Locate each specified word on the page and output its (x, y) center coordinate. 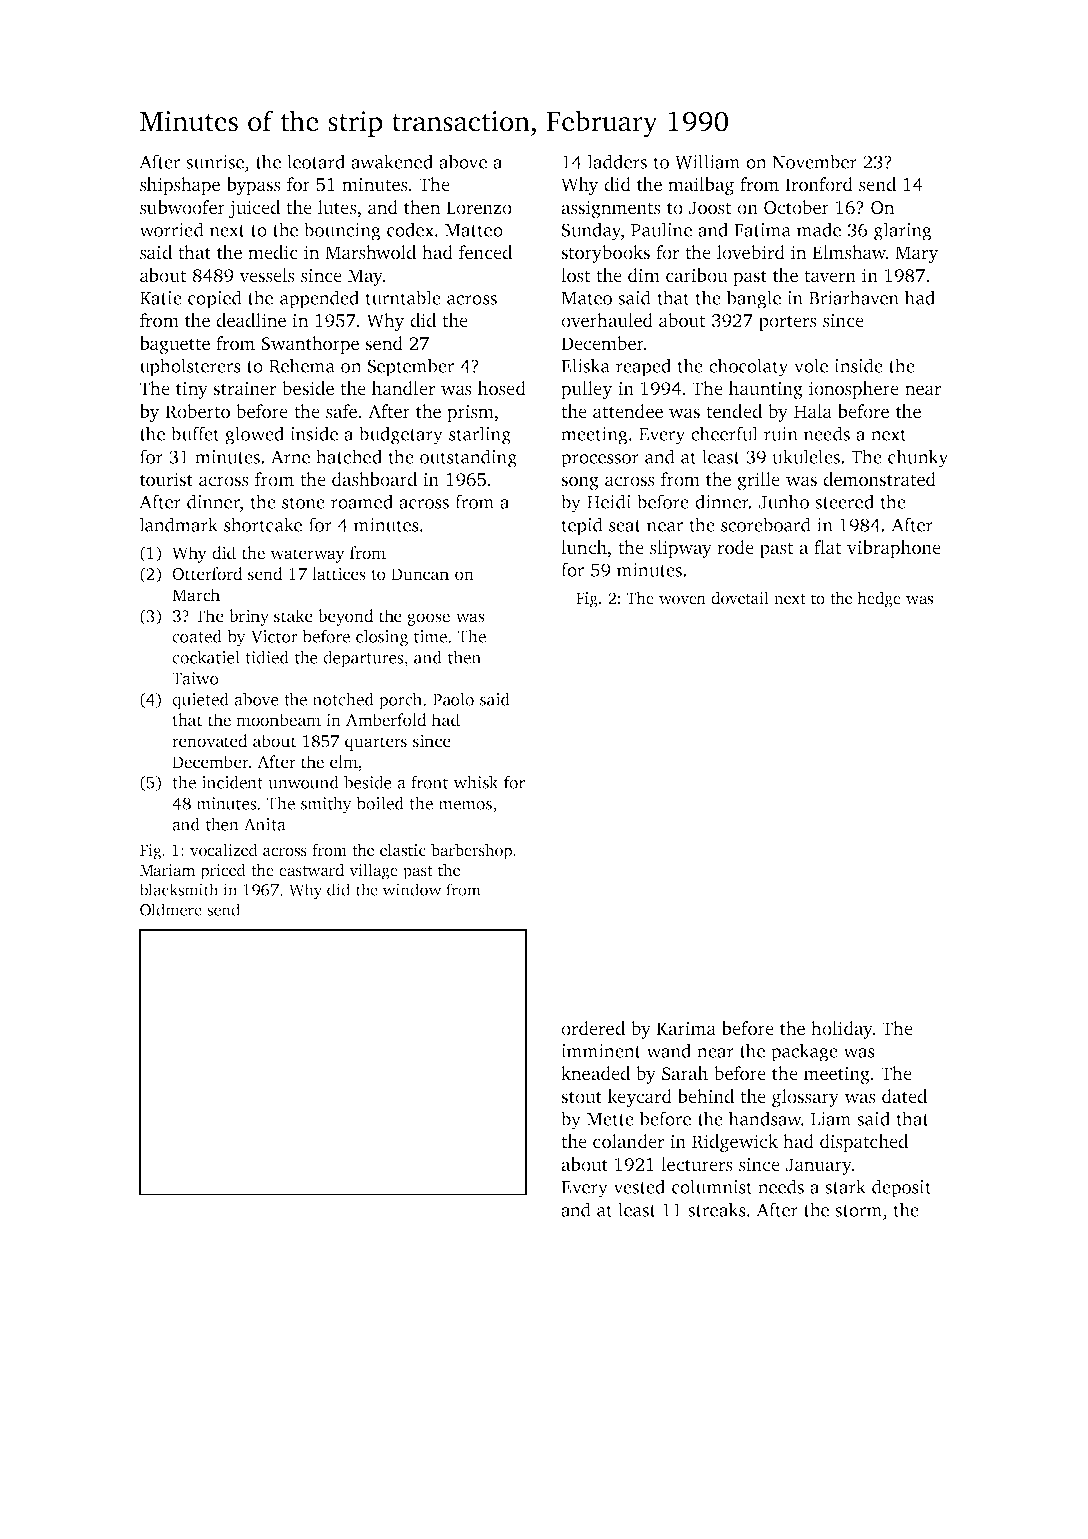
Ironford (819, 184)
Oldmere (171, 909)
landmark (179, 524)
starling (480, 435)
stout (581, 1097)
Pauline (661, 229)
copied (215, 299)
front (429, 782)
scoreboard (766, 524)
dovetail (740, 598)
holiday (842, 1030)
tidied (267, 657)
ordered (593, 1028)
